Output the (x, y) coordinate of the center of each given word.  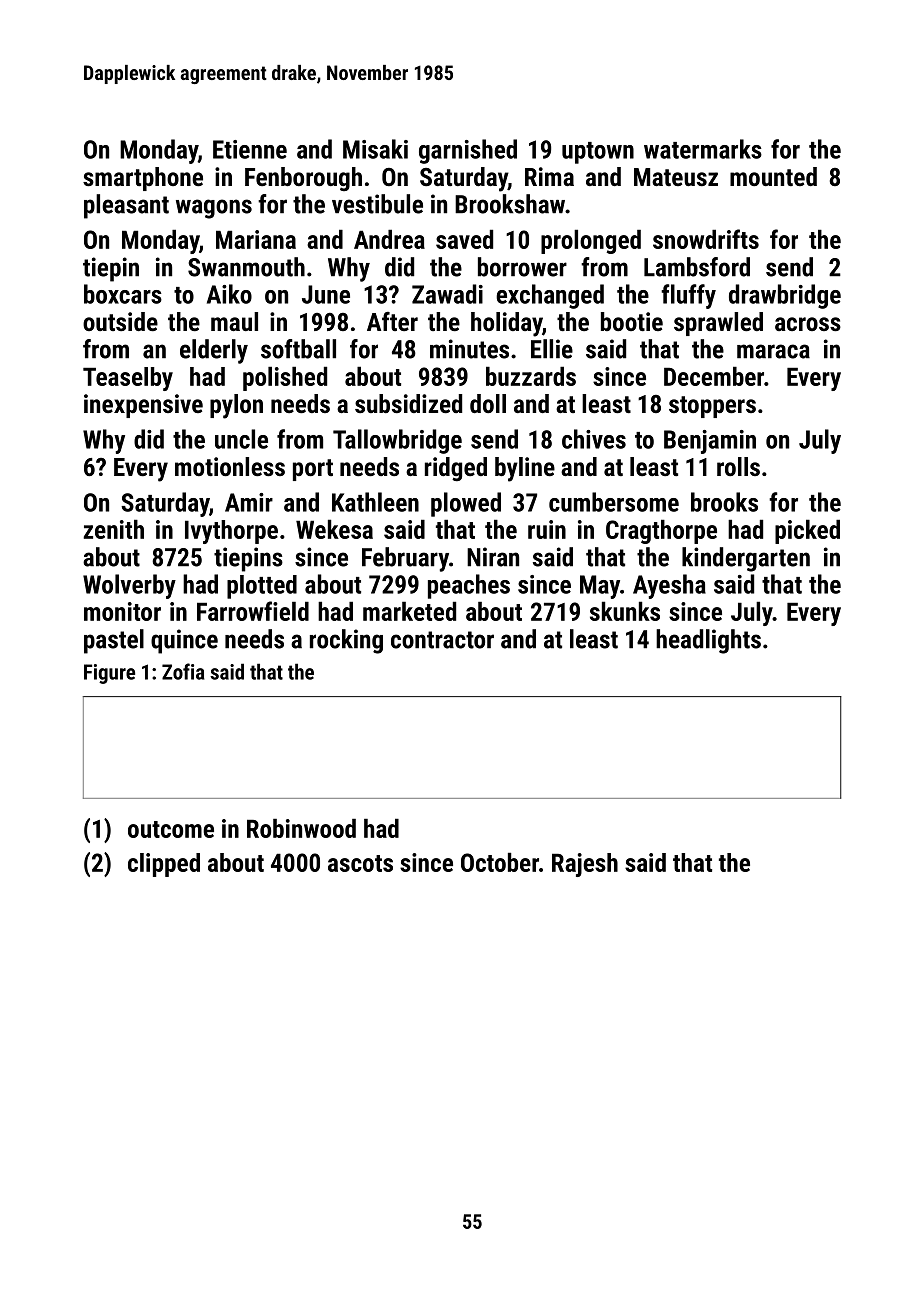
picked (807, 531)
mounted (773, 176)
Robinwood (301, 828)
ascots (360, 863)
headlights (708, 641)
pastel (114, 641)
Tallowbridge (397, 441)
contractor (442, 640)
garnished (468, 151)
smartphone (143, 179)
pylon (236, 406)
